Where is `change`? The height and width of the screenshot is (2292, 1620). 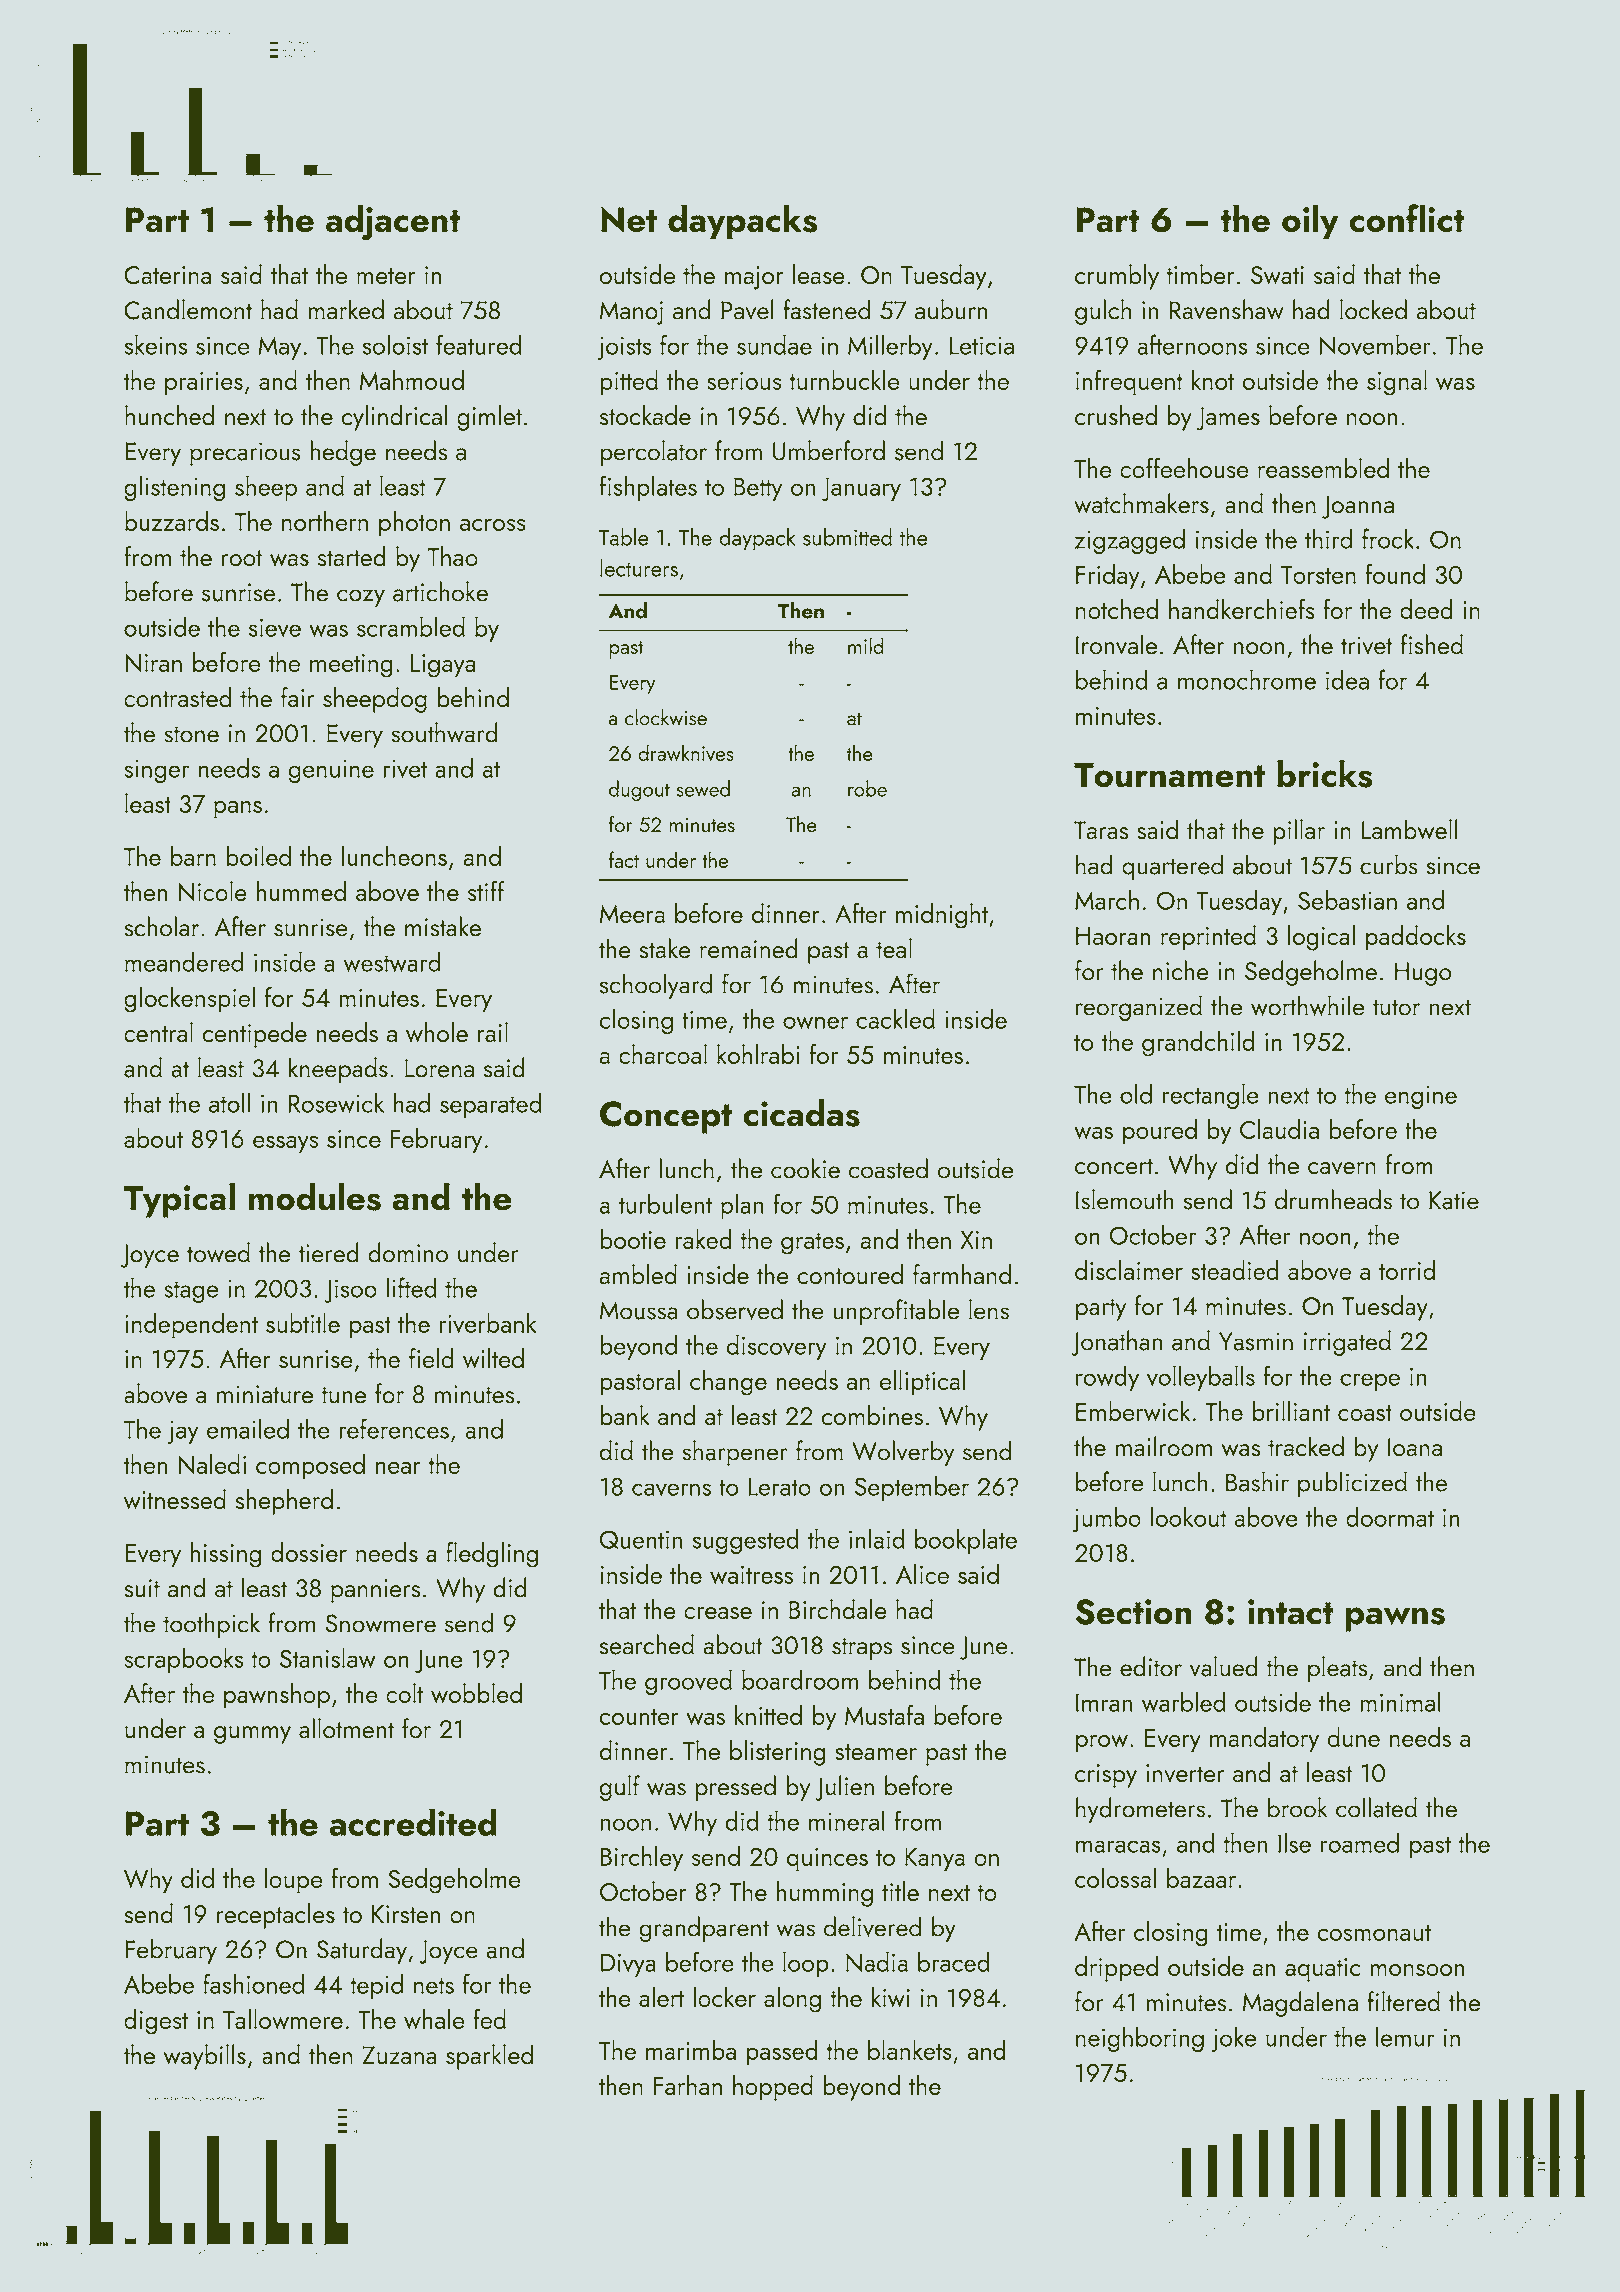
change is located at coordinates (728, 1383).
